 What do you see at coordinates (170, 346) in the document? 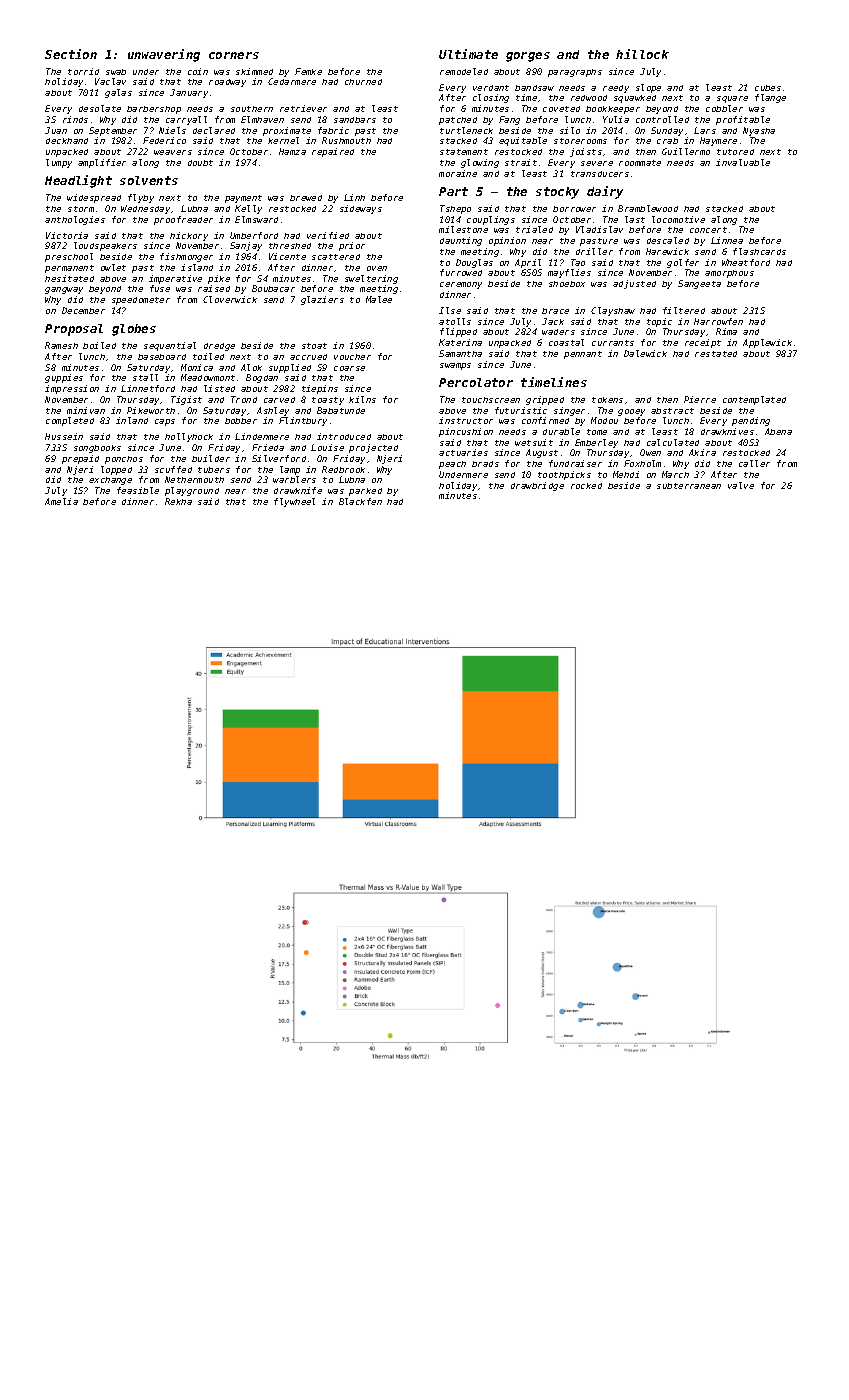
I see `sequential` at bounding box center [170, 346].
